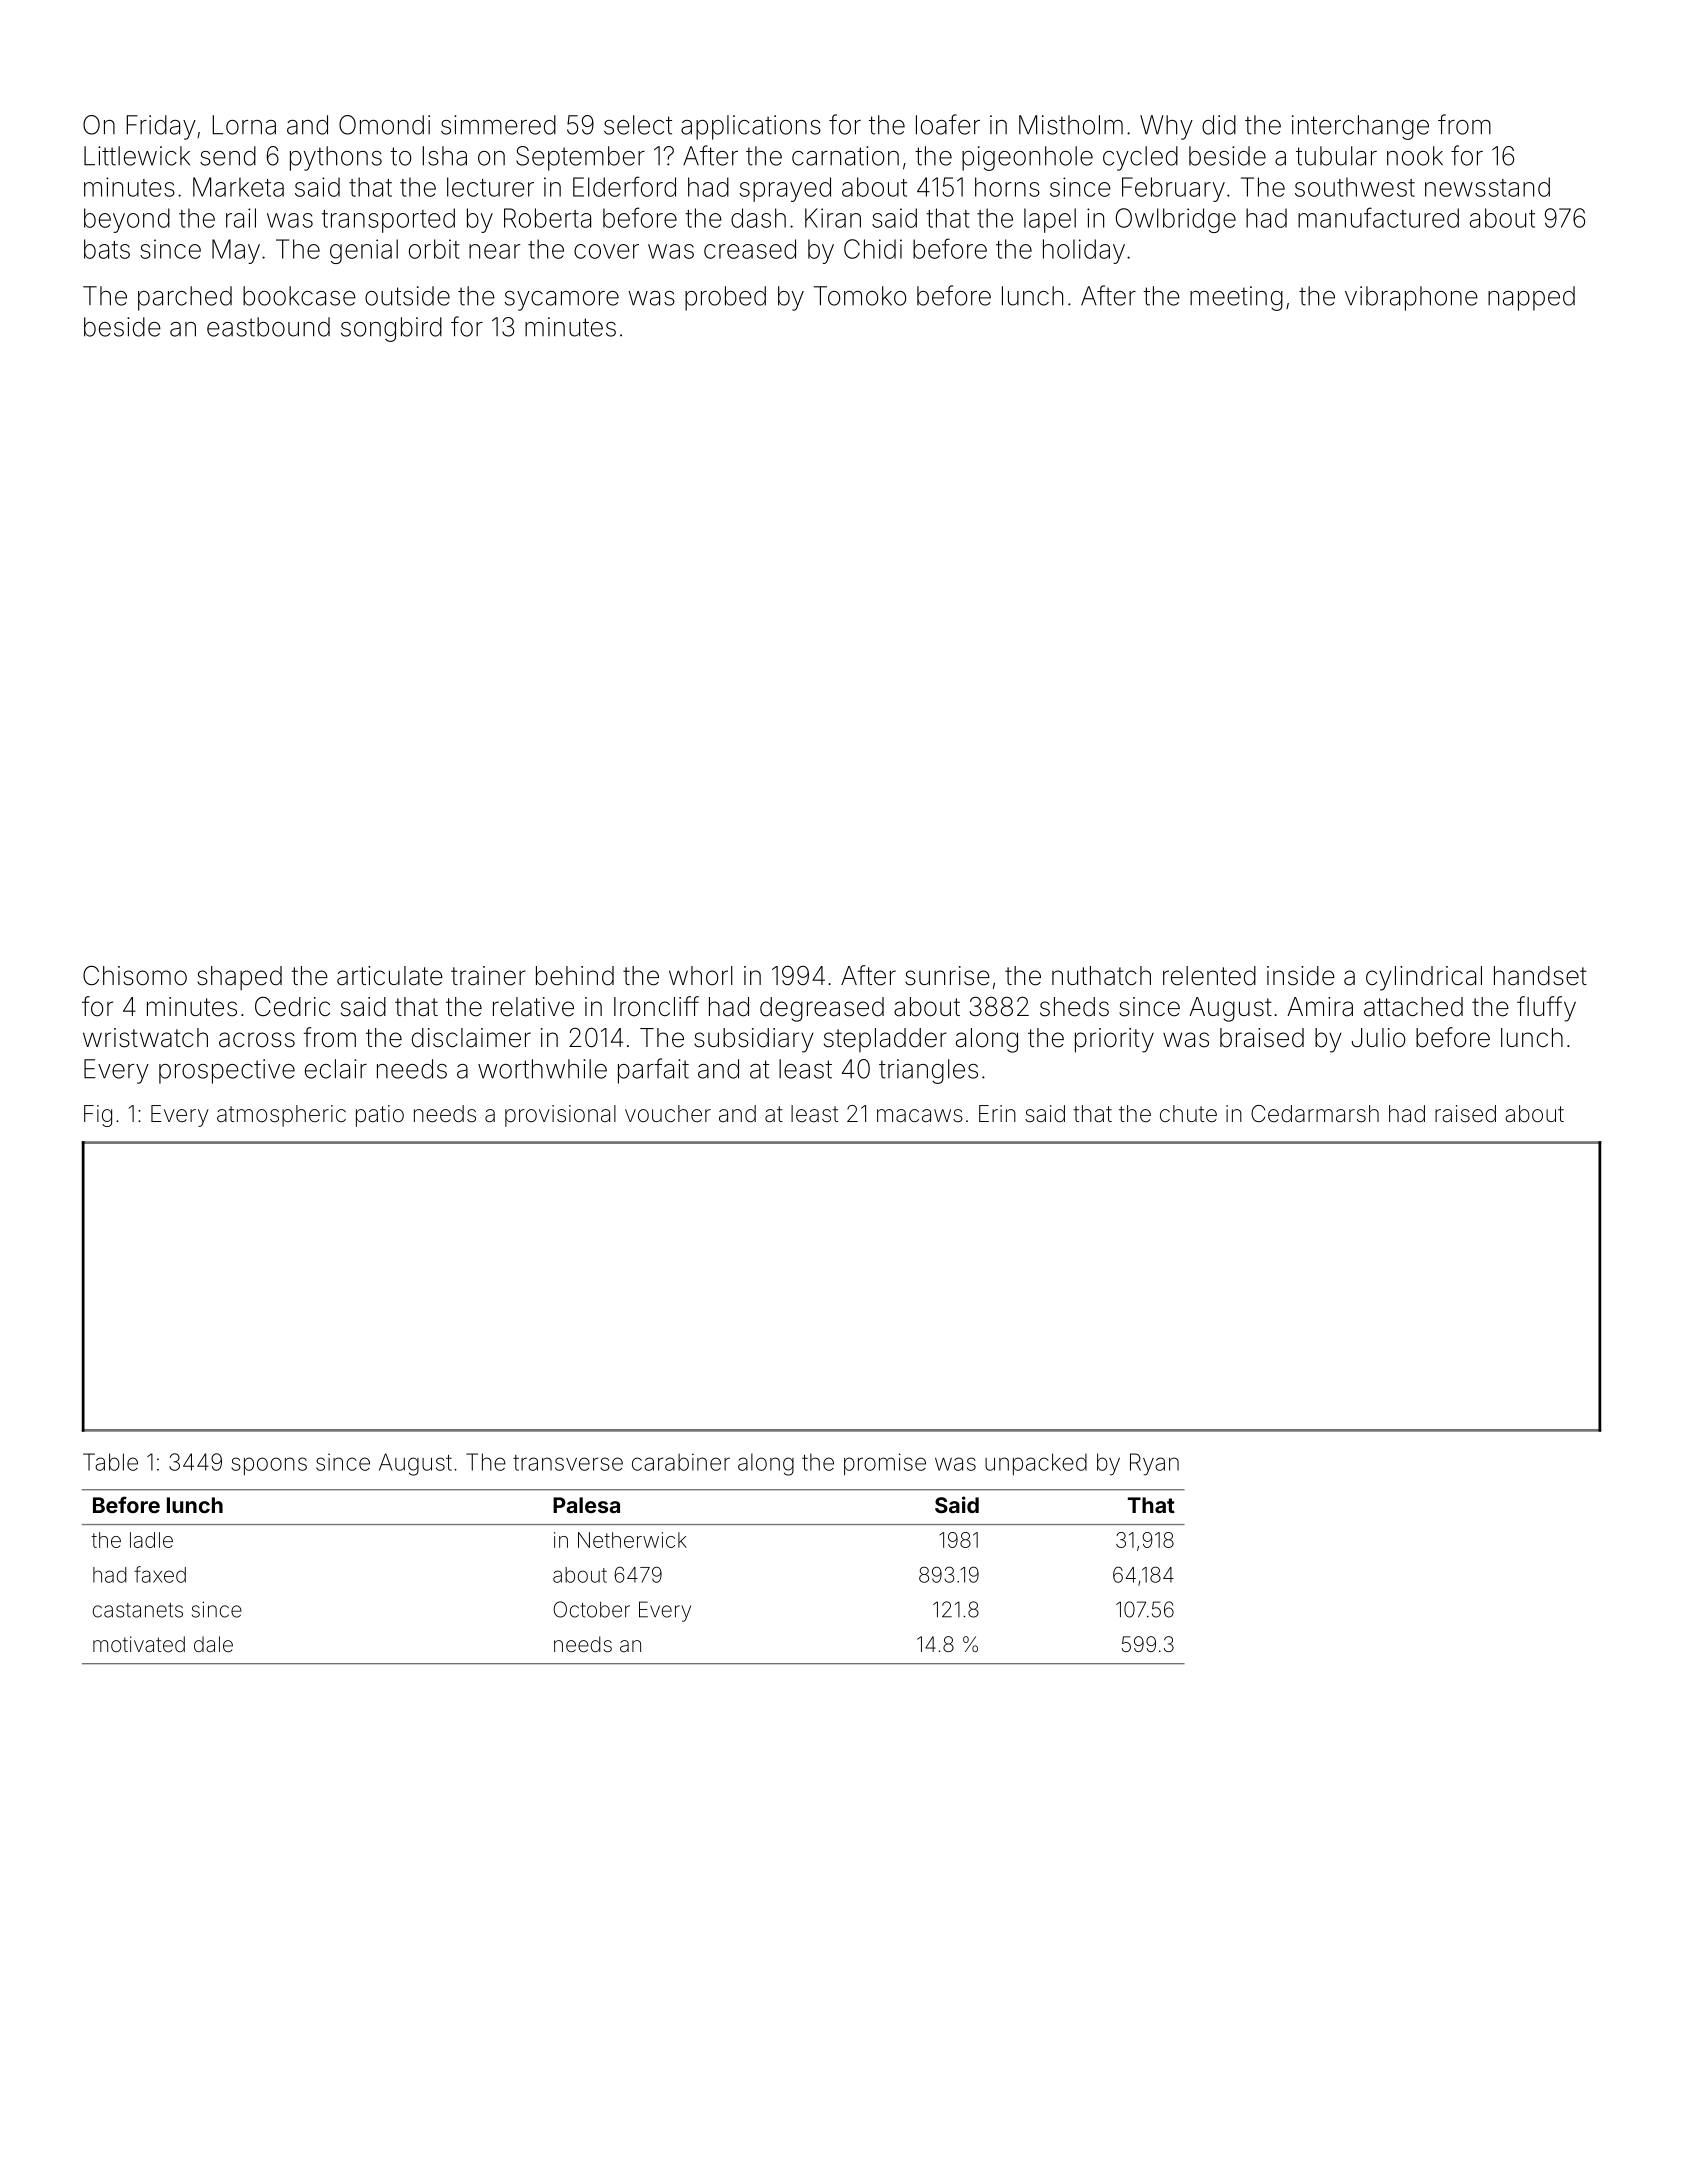 The height and width of the page is (2178, 1683). What do you see at coordinates (1236, 298) in the page?
I see `meeting` at bounding box center [1236, 298].
